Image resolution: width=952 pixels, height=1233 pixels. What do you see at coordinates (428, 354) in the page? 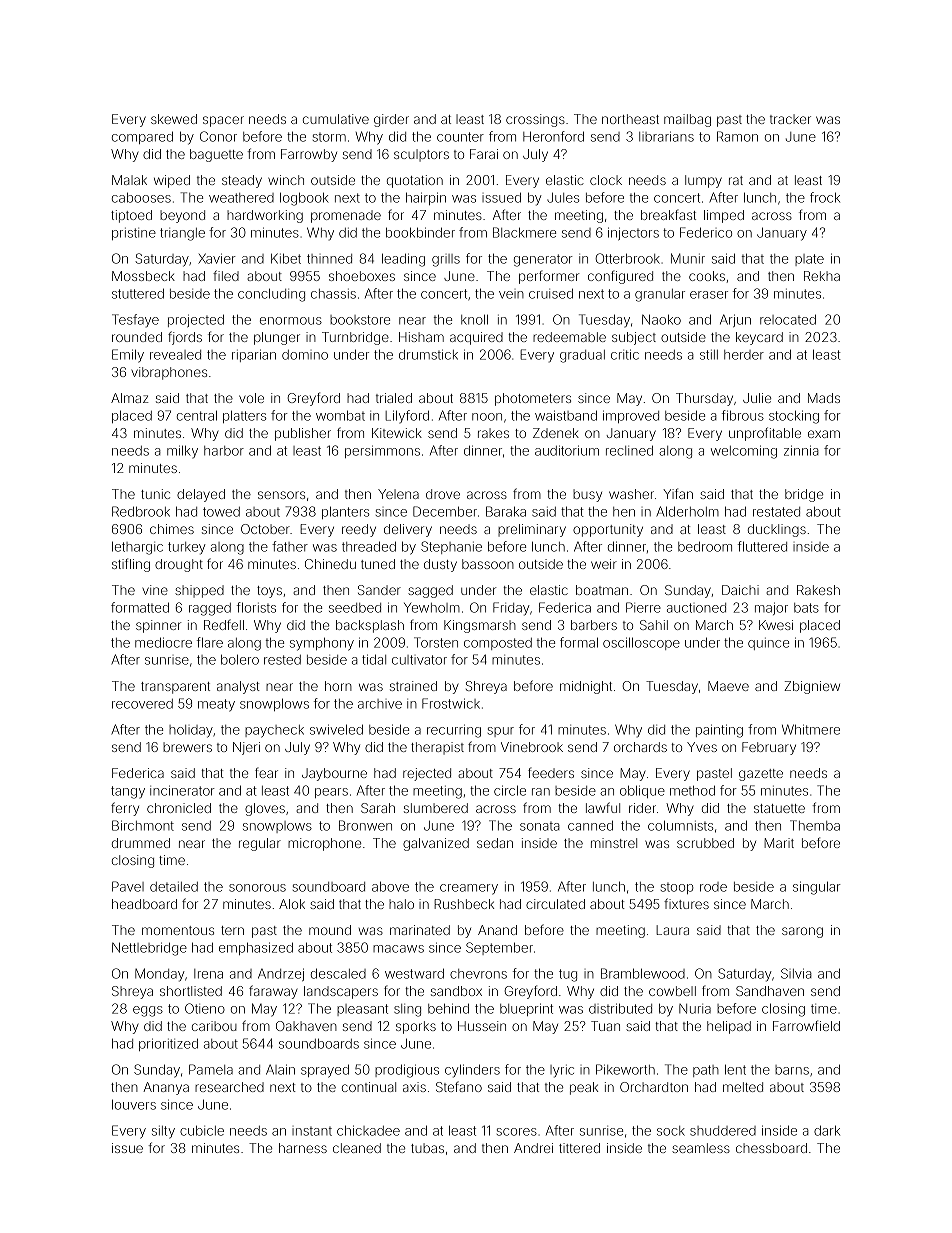
I see `drumstick` at bounding box center [428, 354].
